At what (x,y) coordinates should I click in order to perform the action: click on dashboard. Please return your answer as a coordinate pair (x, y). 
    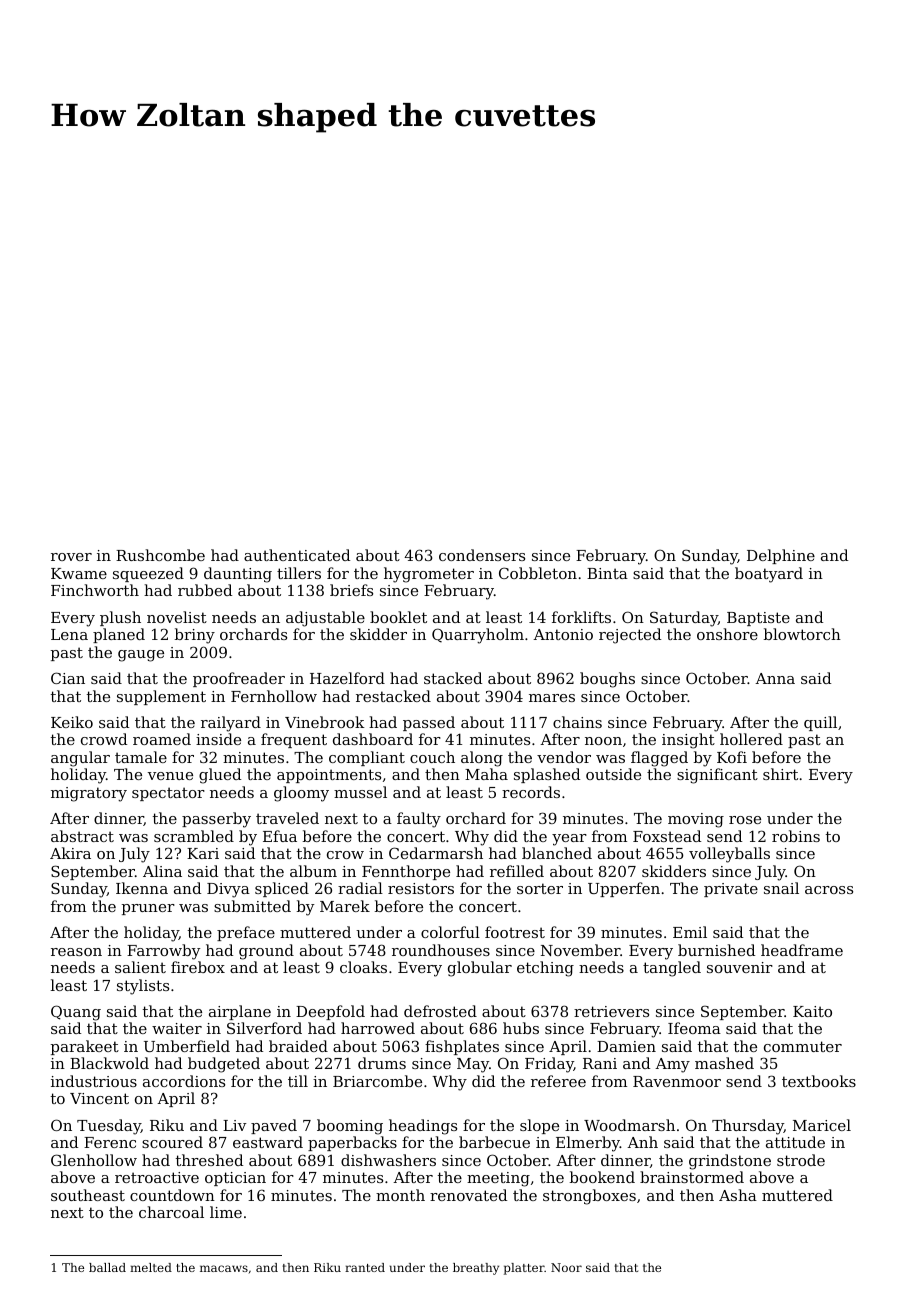
    Looking at the image, I should click on (373, 739).
